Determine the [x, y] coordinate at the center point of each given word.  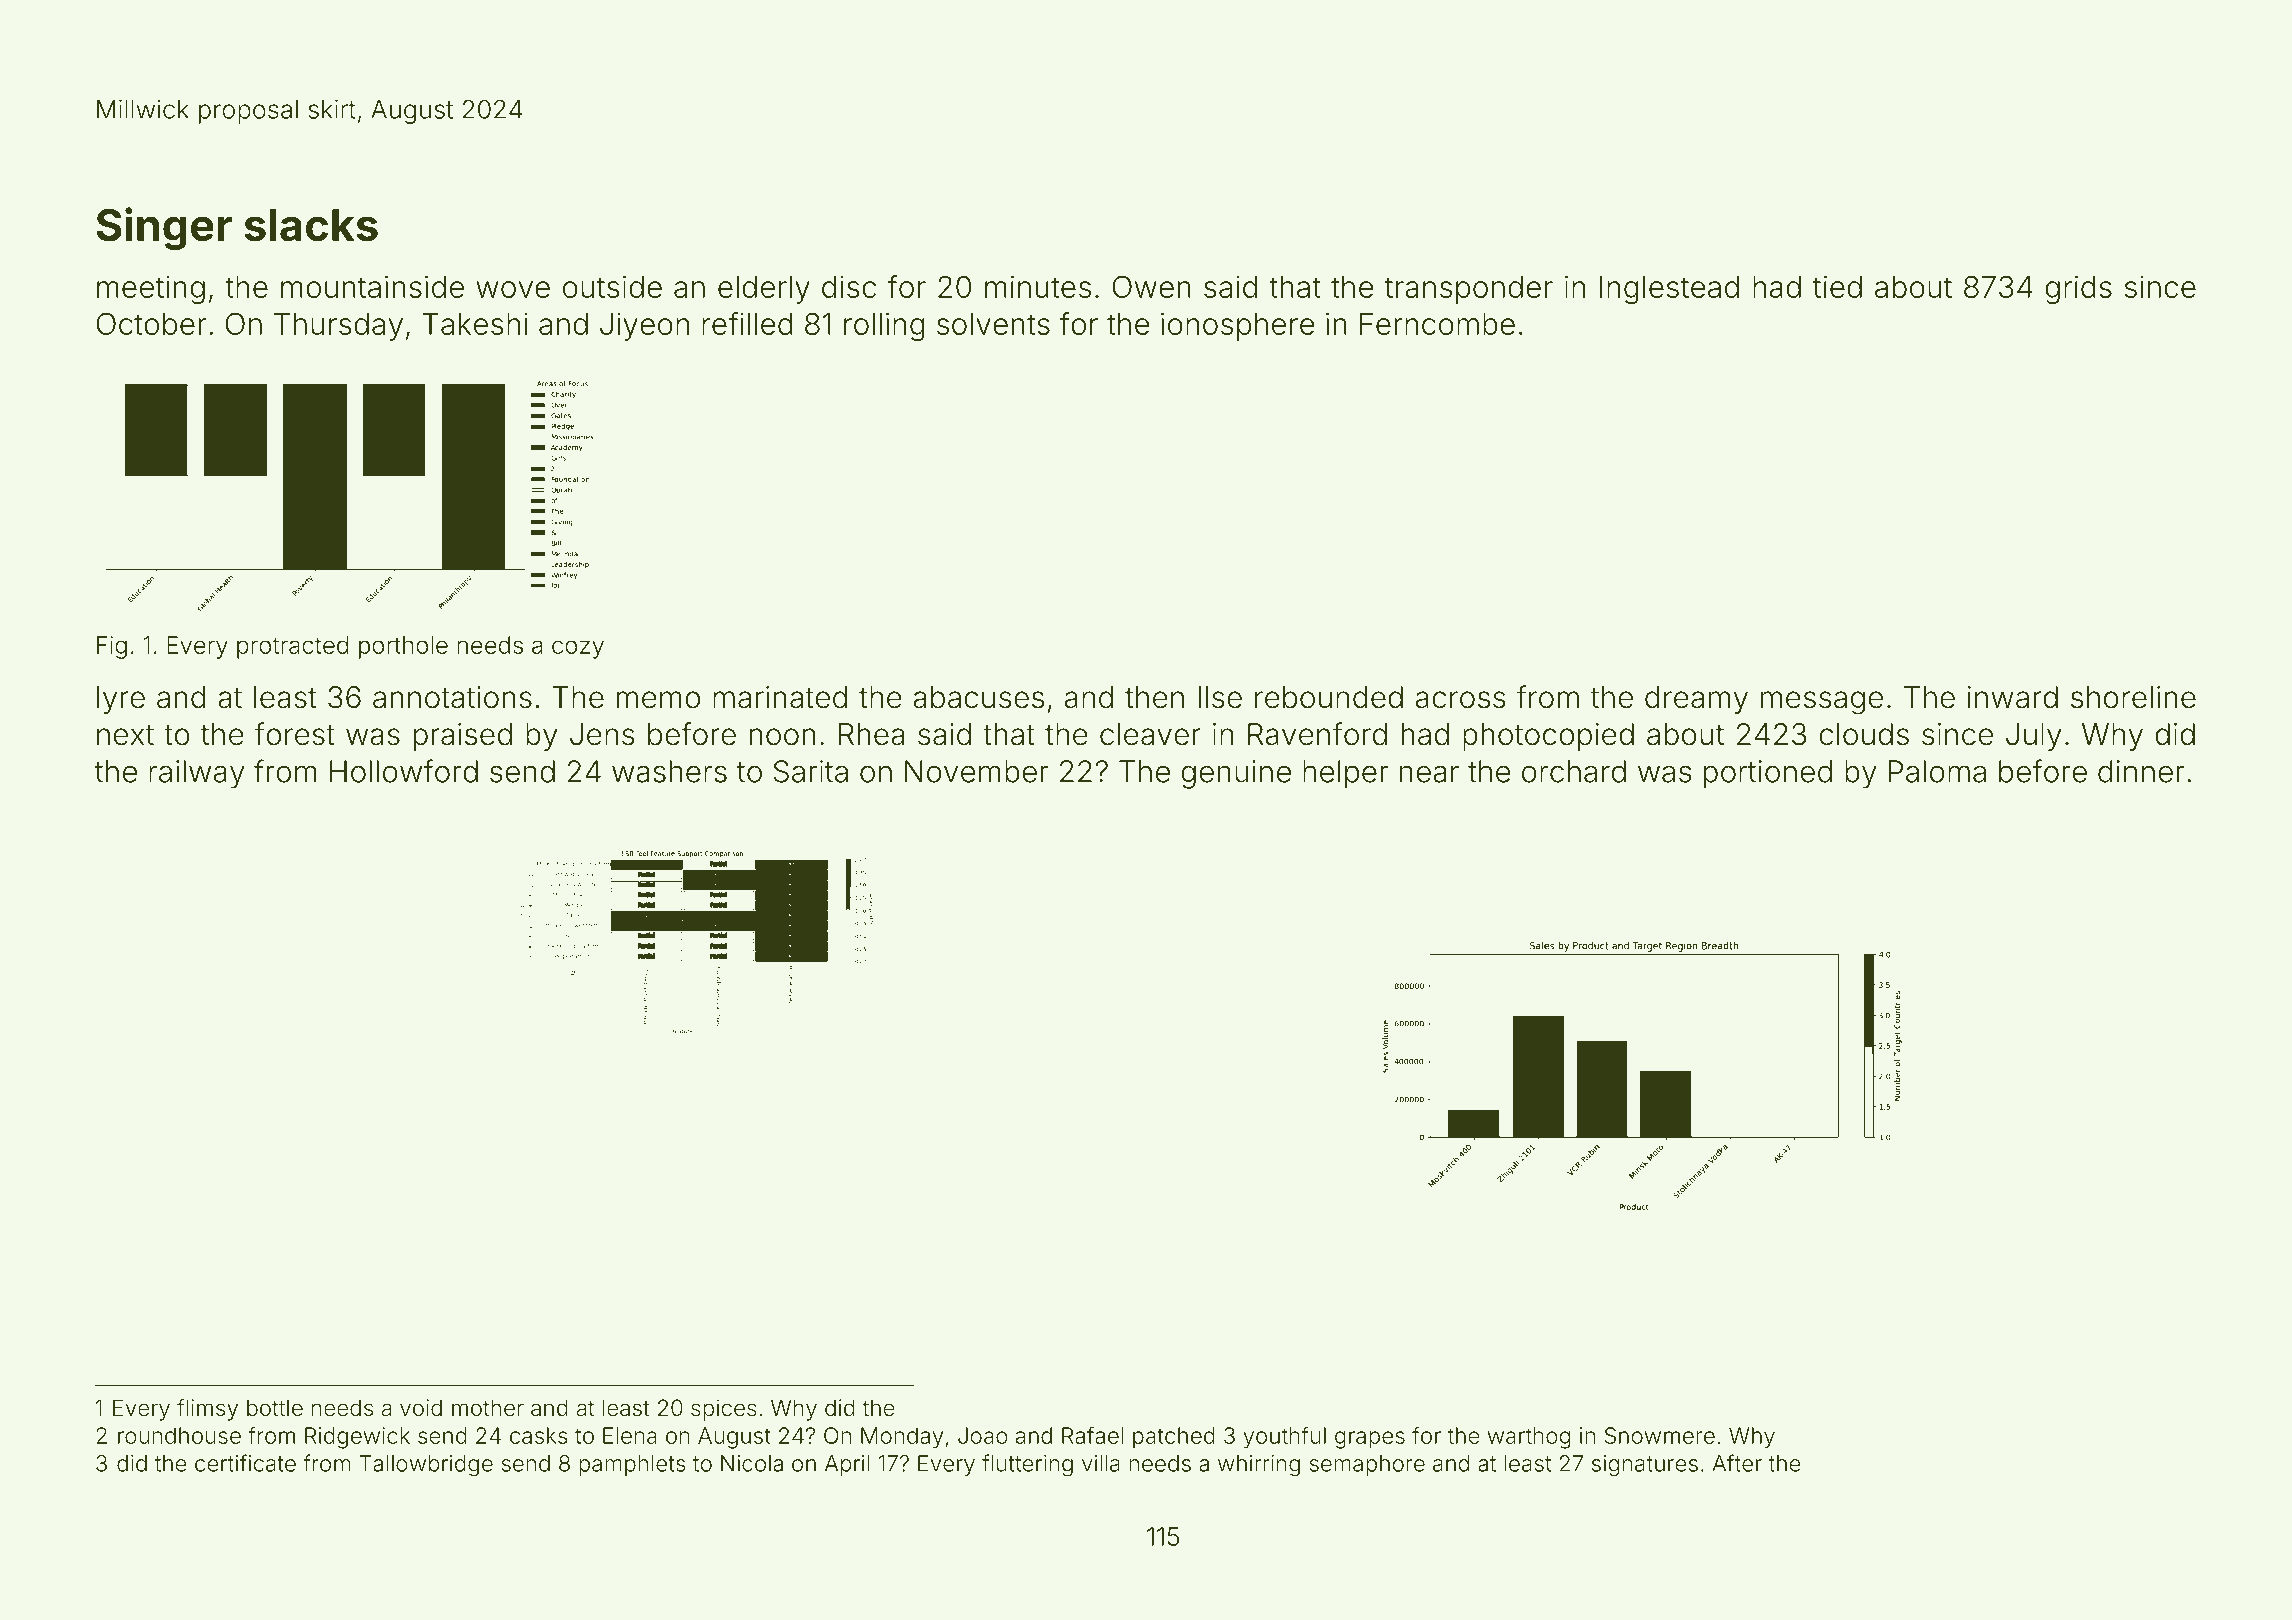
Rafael [1092, 1435]
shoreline [2133, 697]
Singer [164, 228]
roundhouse [179, 1435]
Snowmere [1660, 1435]
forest [294, 734]
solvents [993, 324]
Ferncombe [1437, 324]
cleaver [1150, 734]
